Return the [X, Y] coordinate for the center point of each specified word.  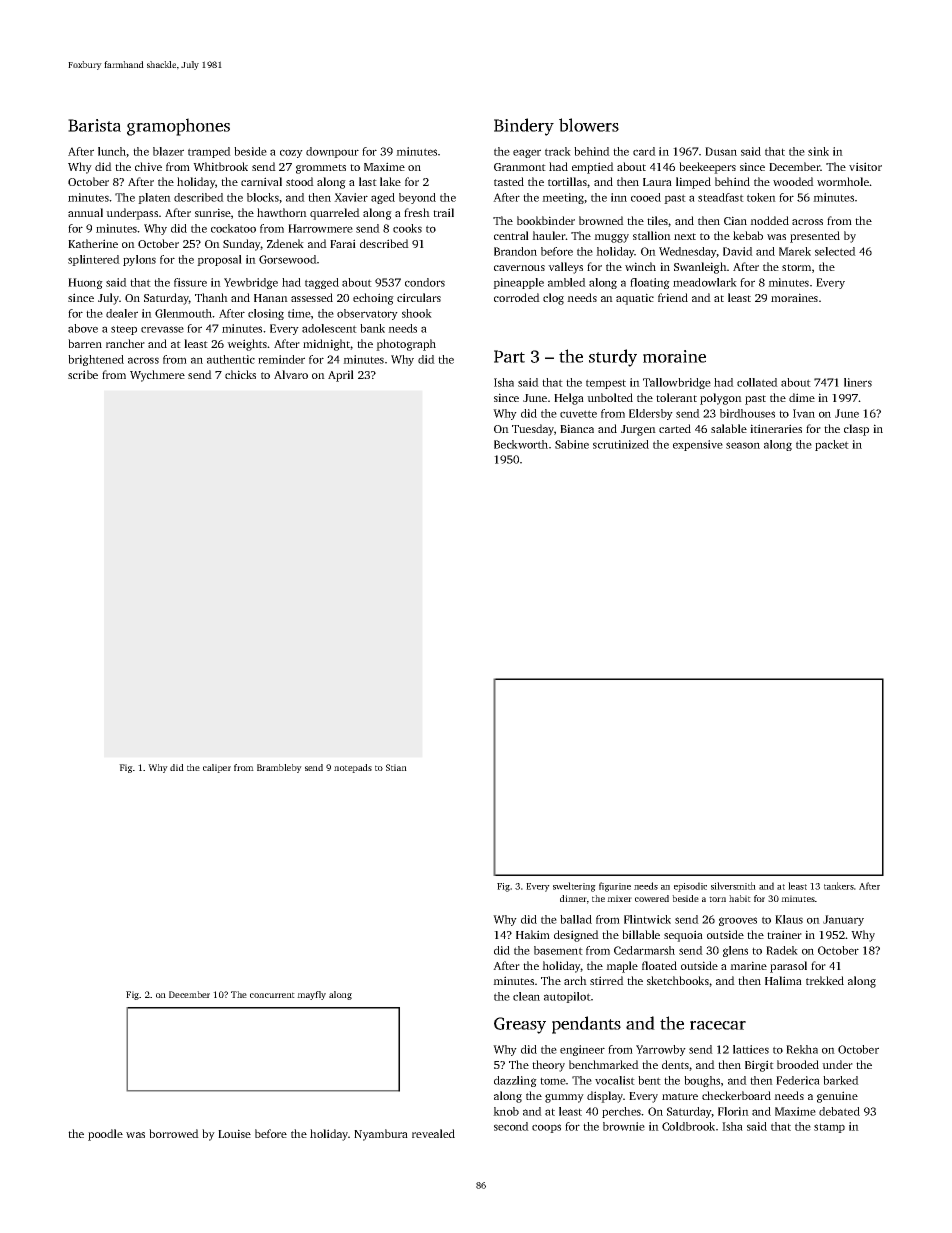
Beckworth [521, 444]
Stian [396, 767]
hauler [549, 235]
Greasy [520, 1025]
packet [832, 445]
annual [85, 212]
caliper [217, 768]
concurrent [272, 995]
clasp [856, 430]
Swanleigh [700, 268]
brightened [96, 360]
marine [748, 965]
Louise [234, 1133]
